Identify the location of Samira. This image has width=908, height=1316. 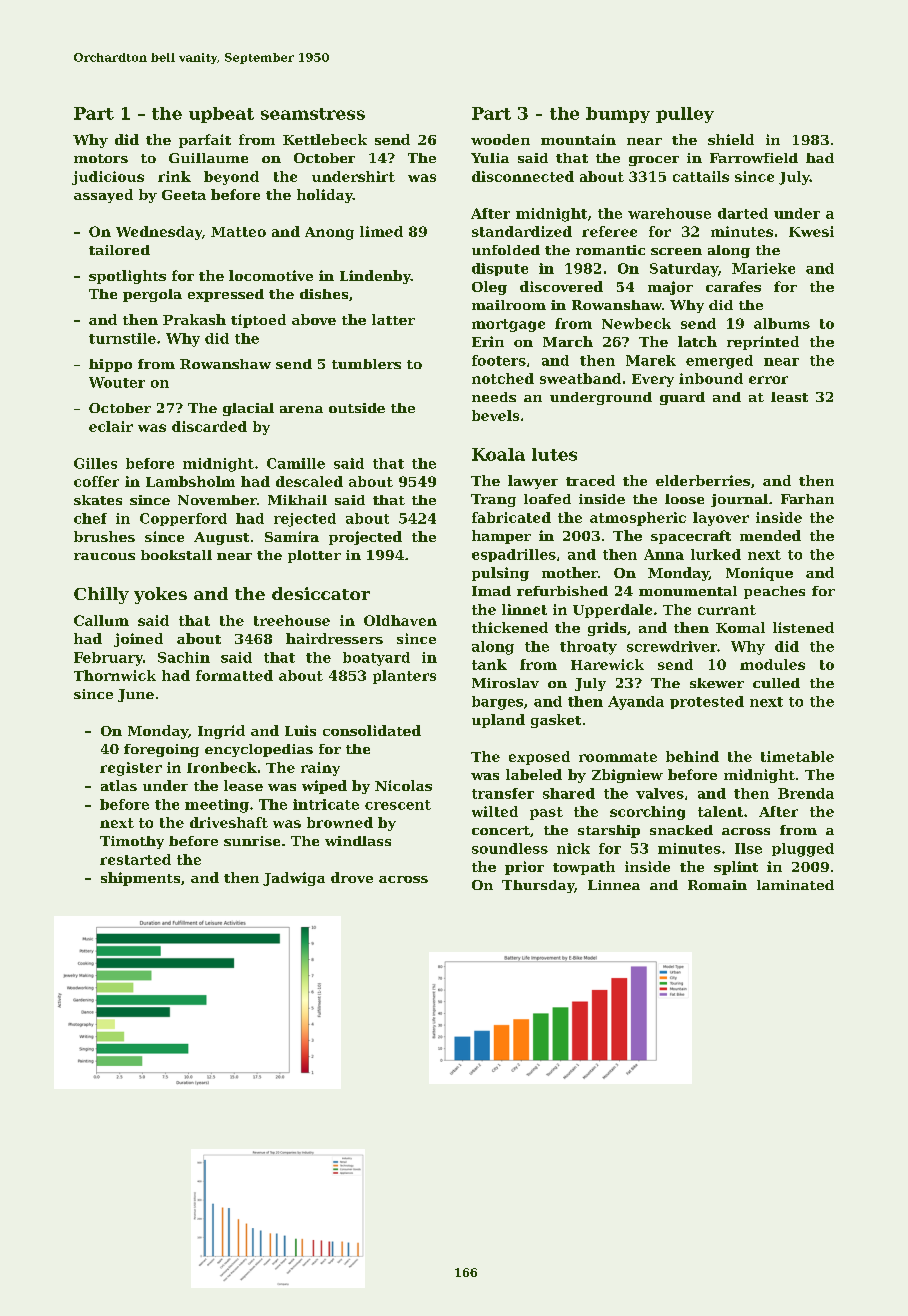
(292, 536).
